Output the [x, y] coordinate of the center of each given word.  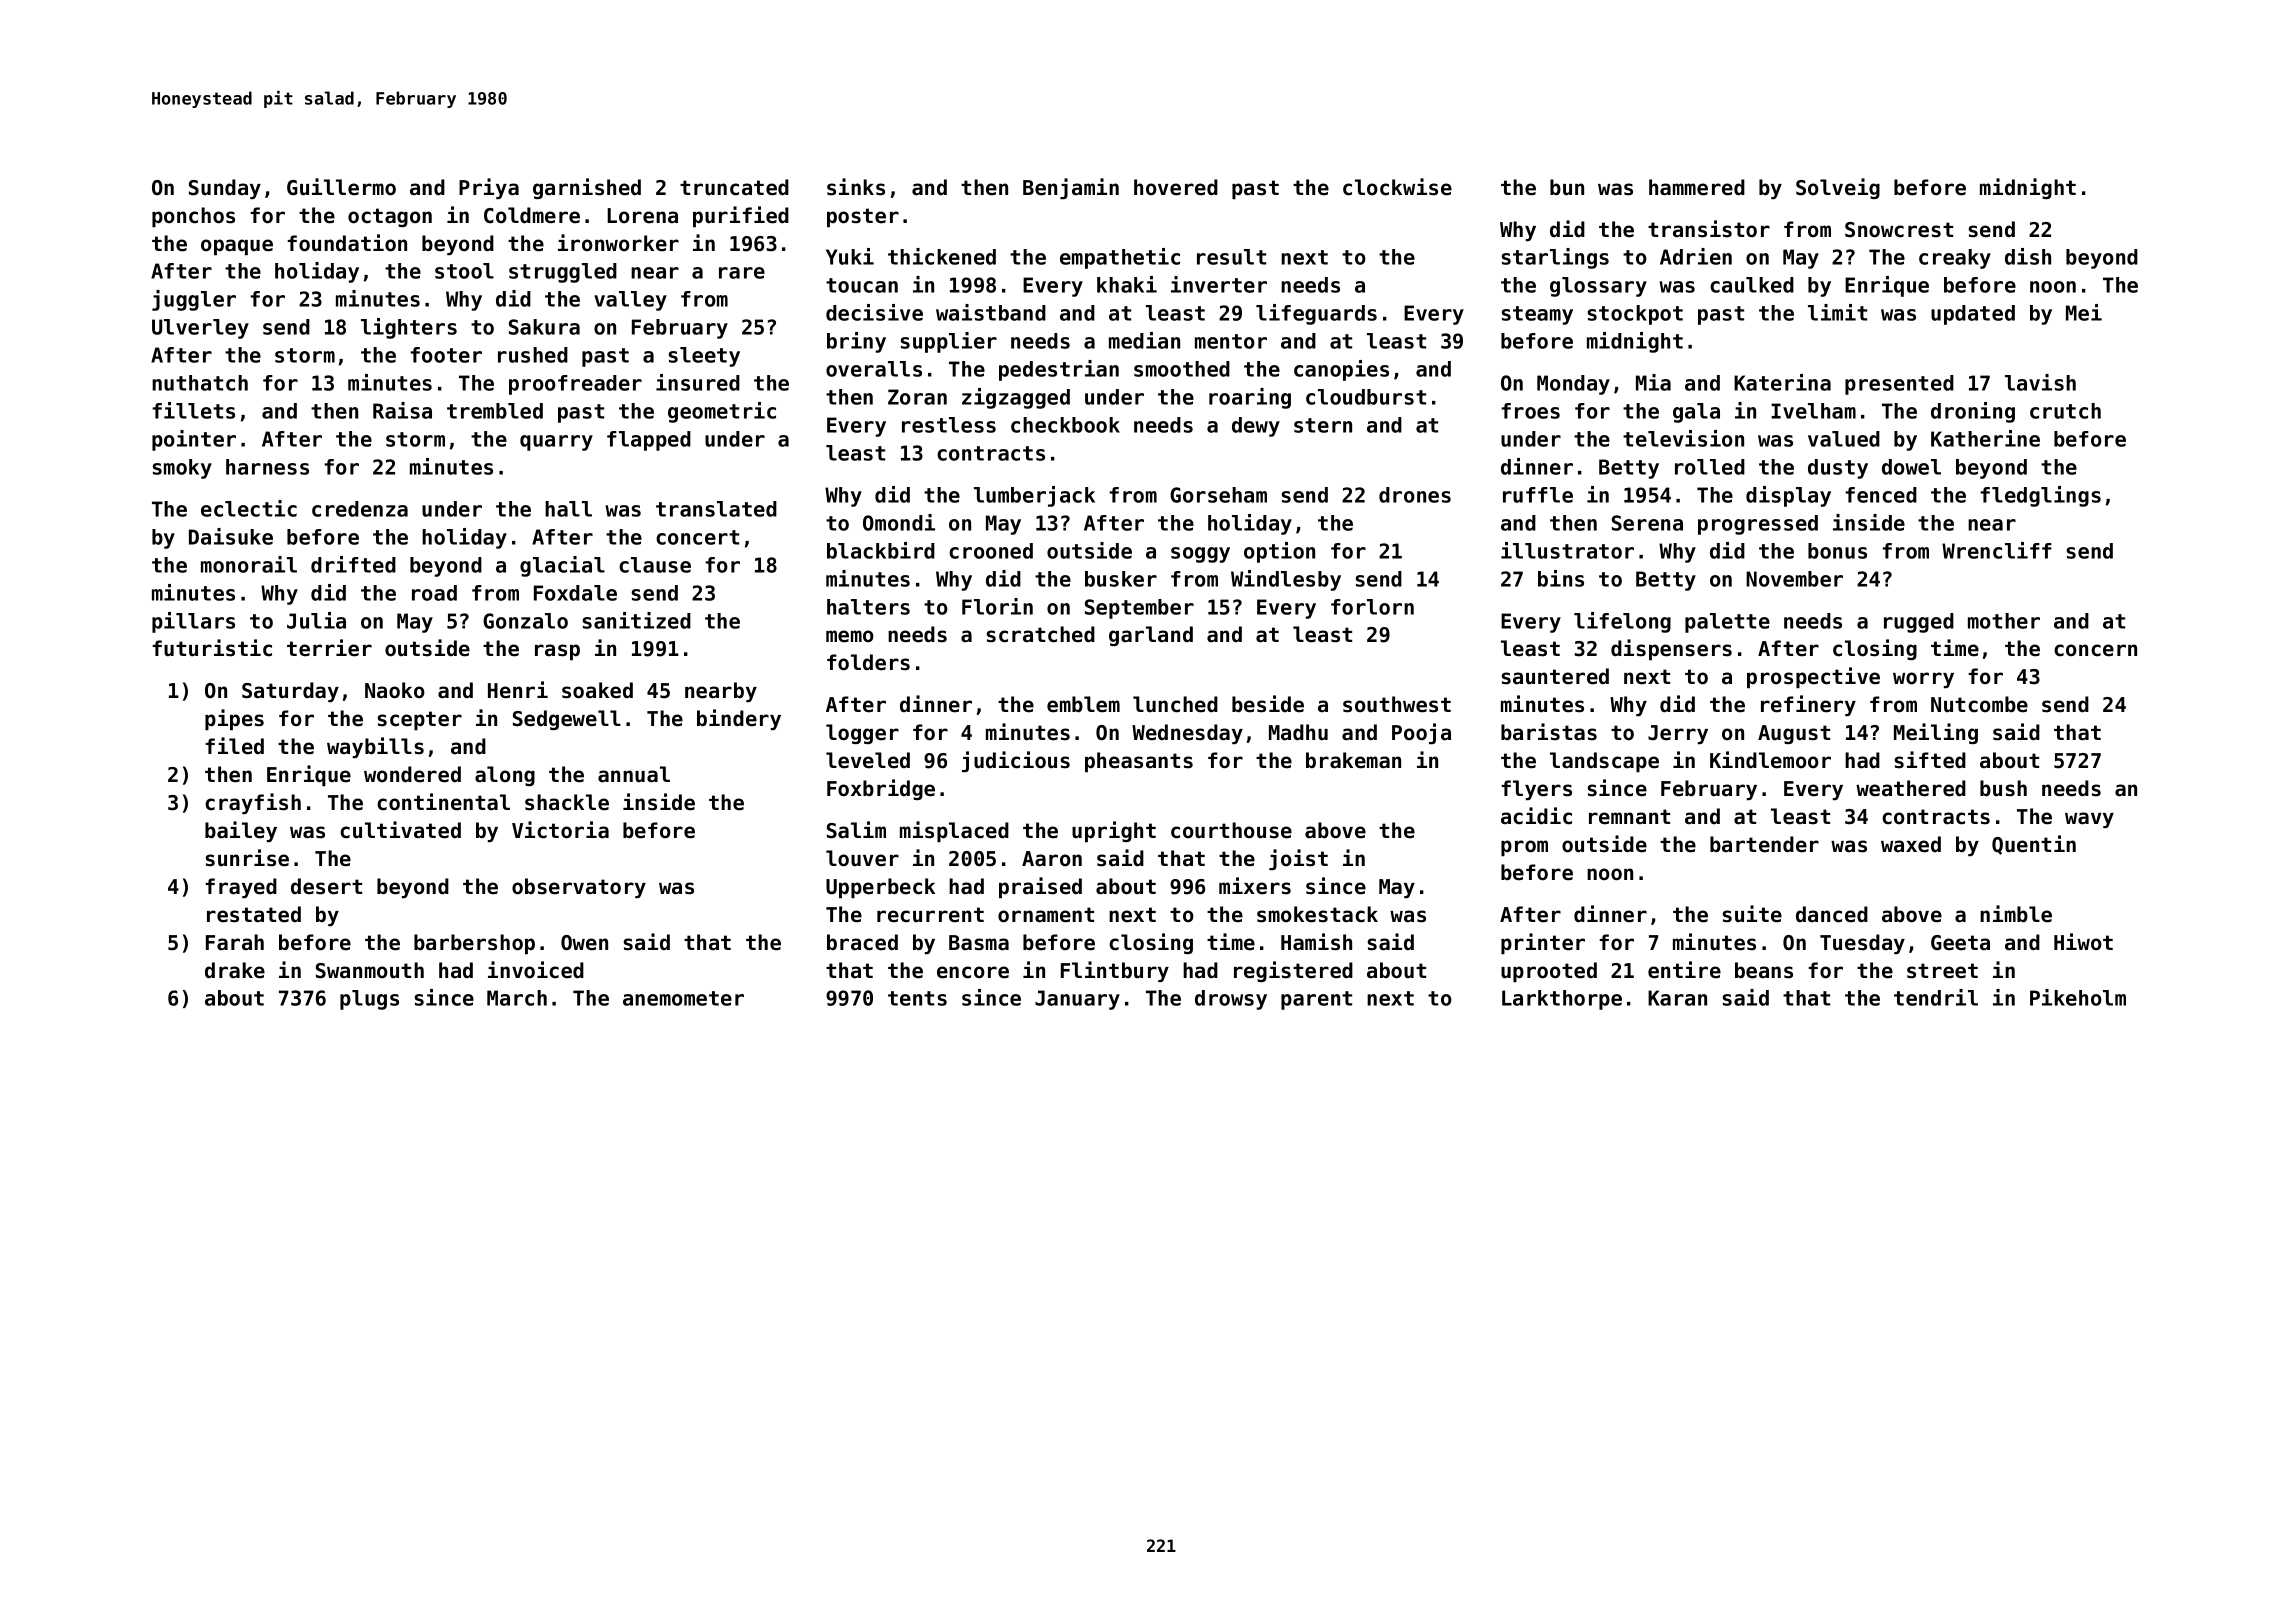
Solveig [1838, 188]
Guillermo [341, 187]
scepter [420, 721]
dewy [1256, 427]
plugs [369, 1000]
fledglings [2040, 496]
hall [568, 509]
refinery [1808, 705]
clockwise [1397, 187]
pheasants [1139, 762]
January [1077, 1000]
